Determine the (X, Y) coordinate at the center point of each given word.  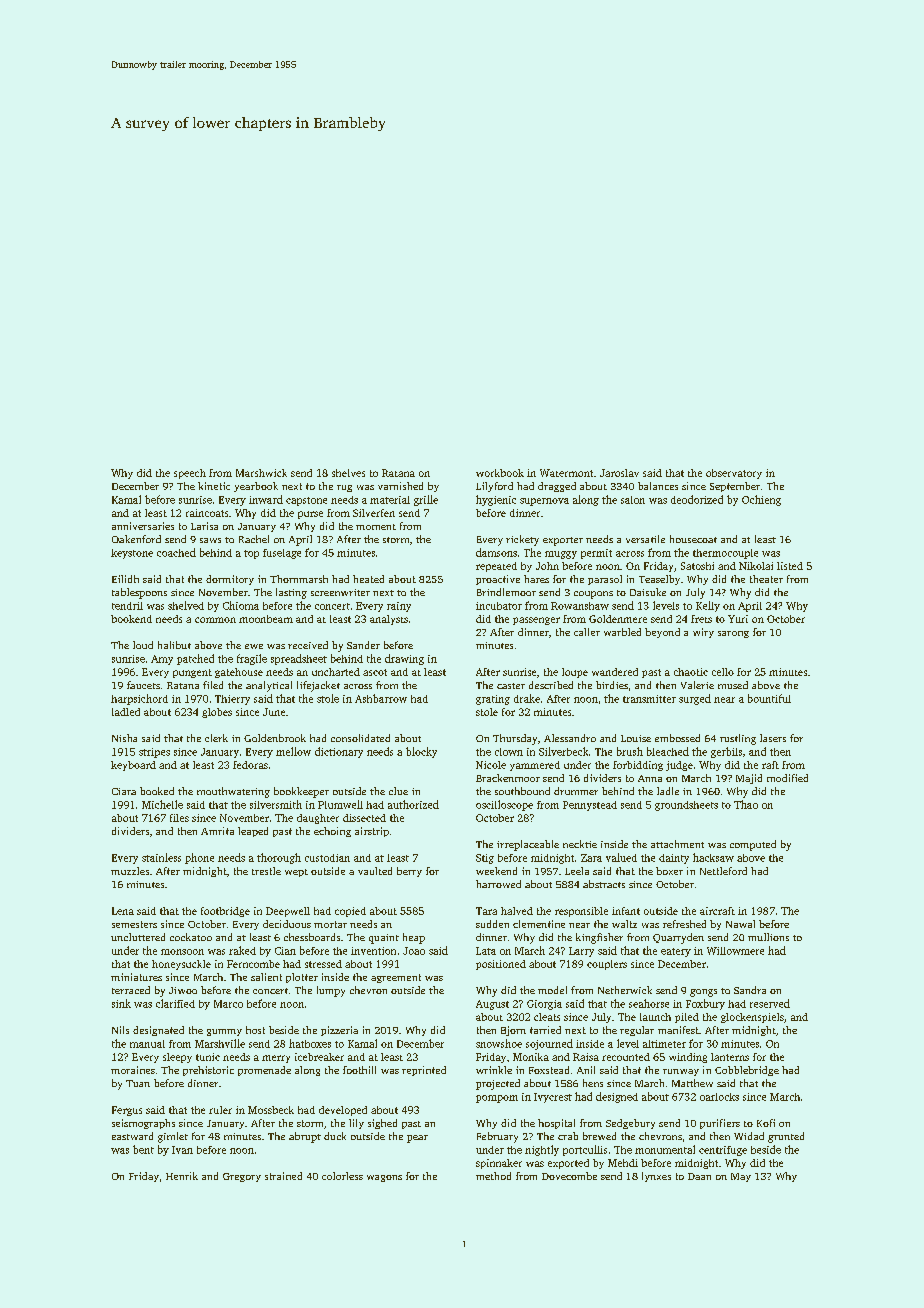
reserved (770, 1003)
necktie (580, 844)
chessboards (312, 937)
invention (373, 951)
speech (190, 474)
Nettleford (723, 871)
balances (658, 486)
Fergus (127, 1111)
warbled (622, 632)
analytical (269, 686)
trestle (266, 871)
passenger (536, 621)
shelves (348, 473)
